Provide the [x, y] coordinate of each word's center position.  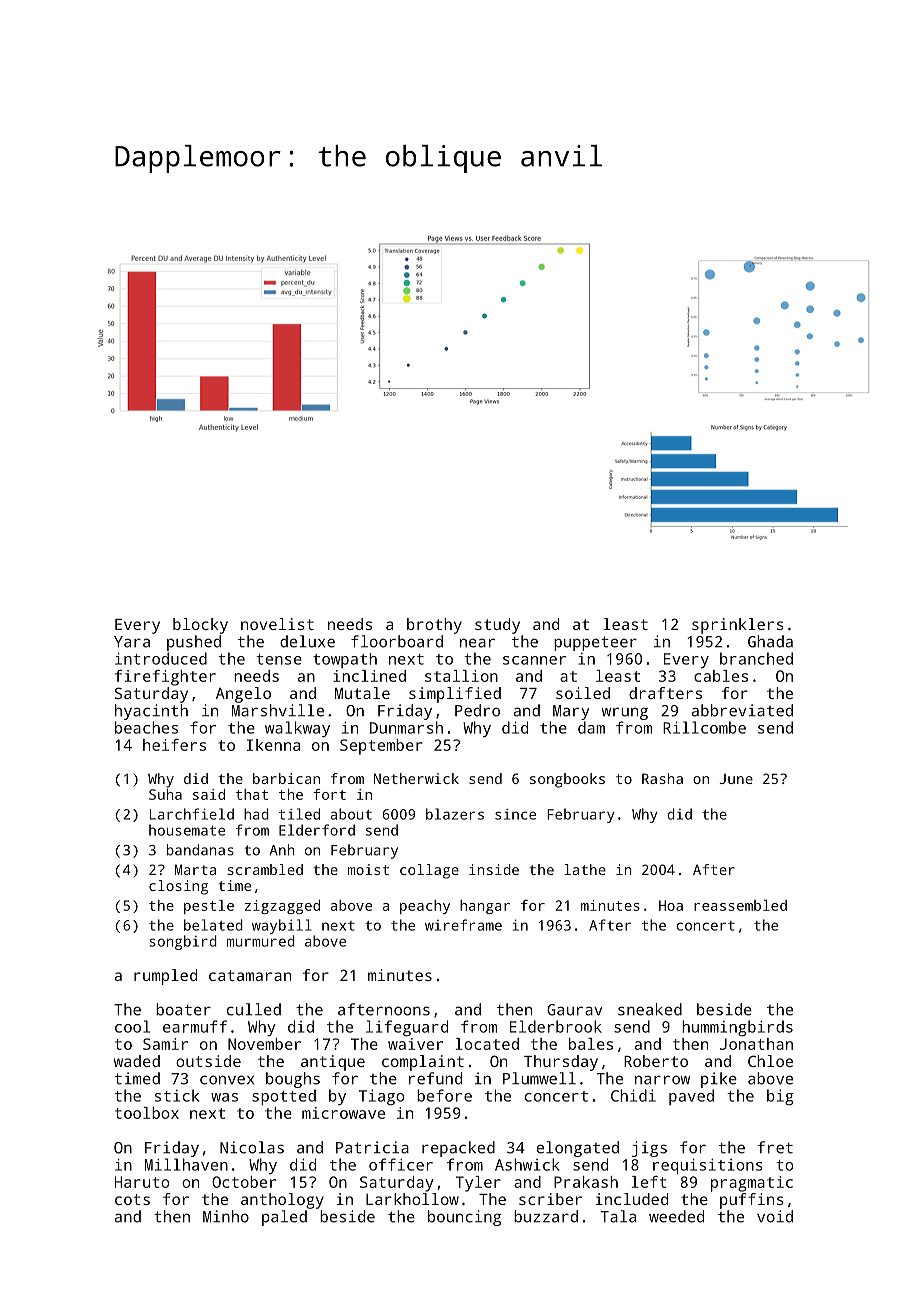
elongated [578, 1149]
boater [183, 1009]
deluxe [307, 641]
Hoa [671, 905]
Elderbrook [556, 1026]
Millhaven [186, 1164]
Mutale [362, 693]
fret [775, 1147]
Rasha [662, 778]
